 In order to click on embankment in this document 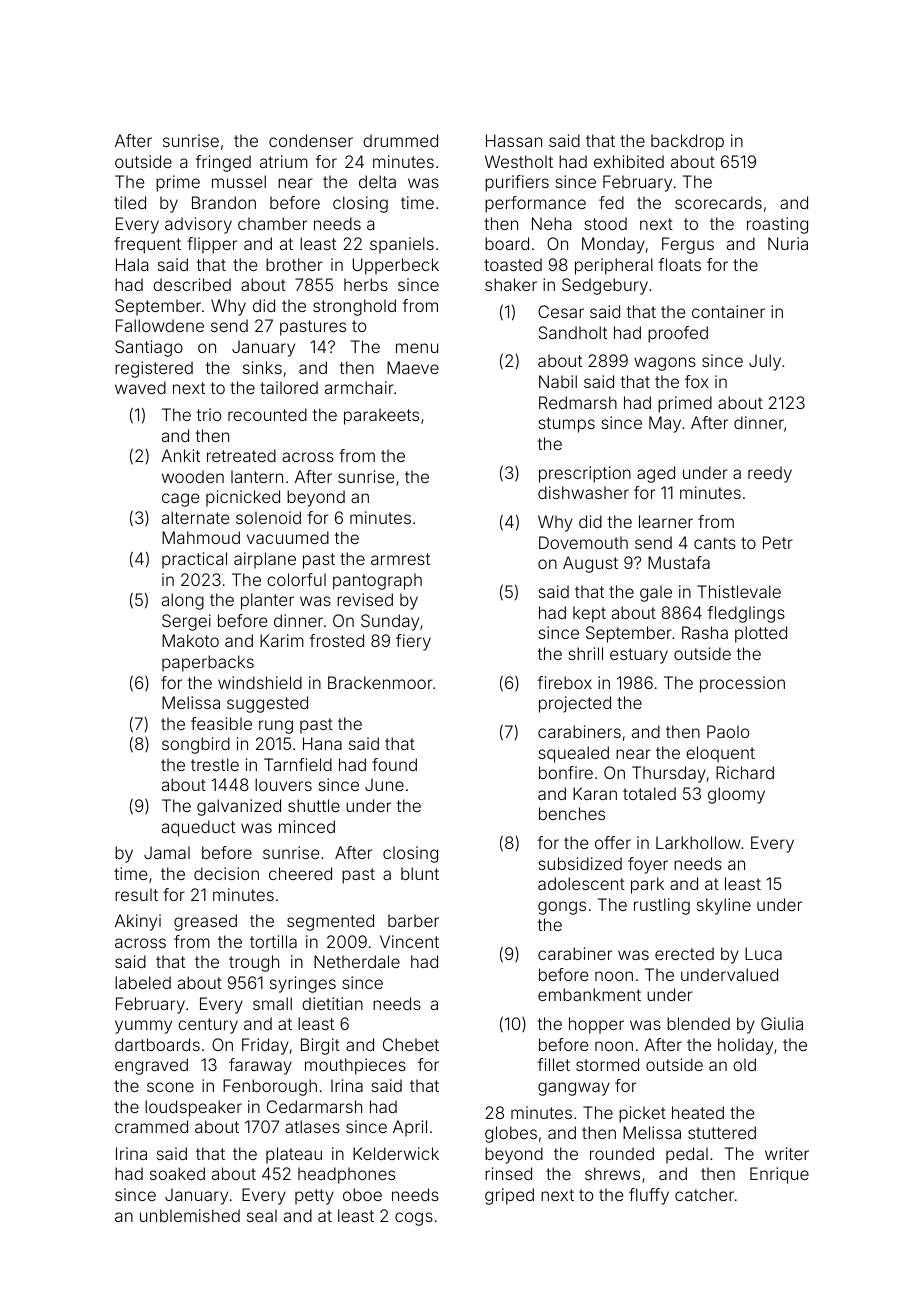, I will do `click(589, 994)`.
